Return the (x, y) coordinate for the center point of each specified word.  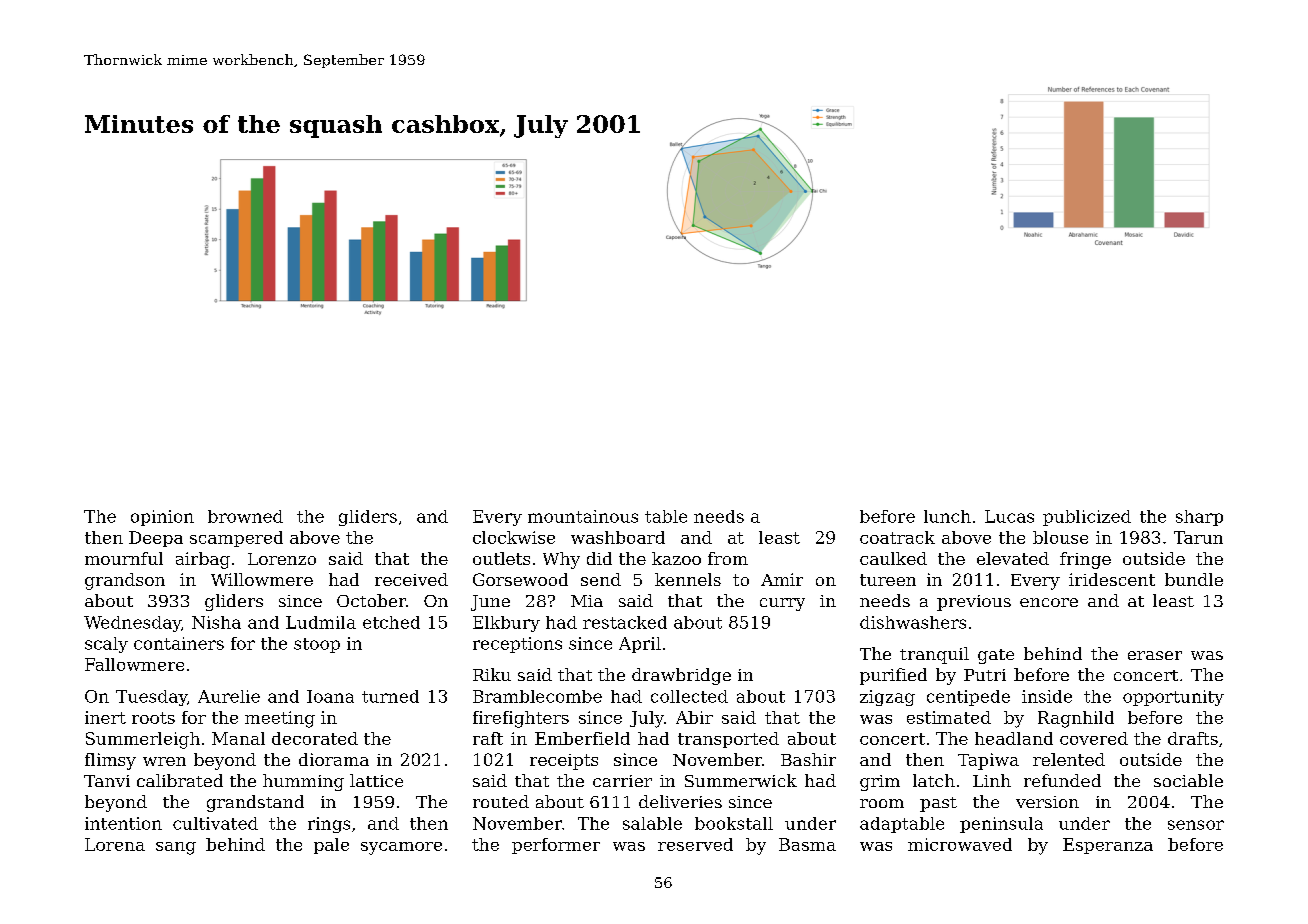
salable (652, 823)
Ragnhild (1076, 719)
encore (1049, 602)
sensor (1196, 825)
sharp (1199, 518)
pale (331, 846)
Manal (238, 738)
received (411, 579)
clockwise (514, 537)
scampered (236, 539)
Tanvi (107, 781)
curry (782, 604)
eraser (1155, 655)
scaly (106, 645)
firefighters (521, 719)
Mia (587, 601)
